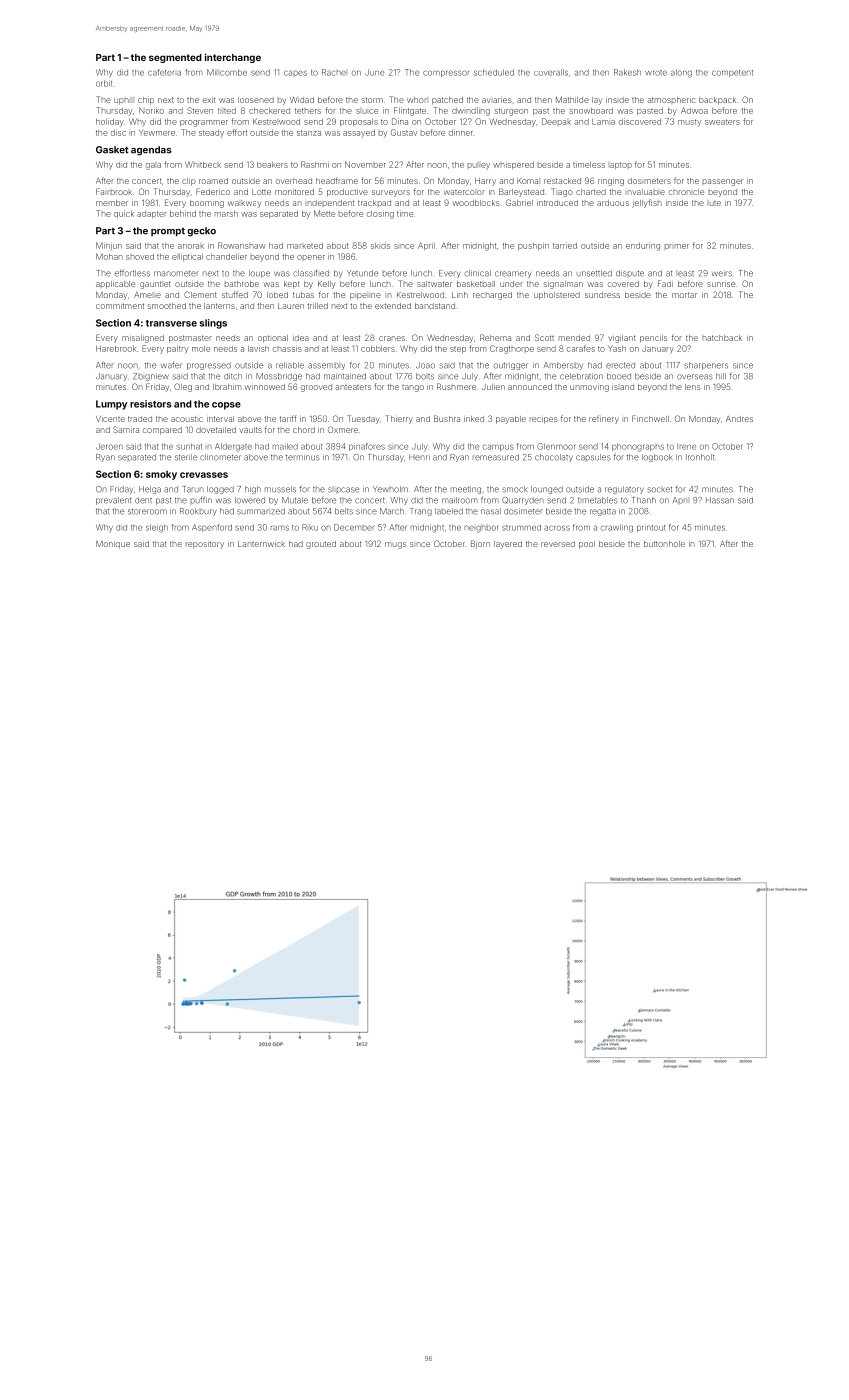 This document has height=1400, width=849. Describe the element at coordinates (175, 58) in the document. I see `segmented` at that location.
